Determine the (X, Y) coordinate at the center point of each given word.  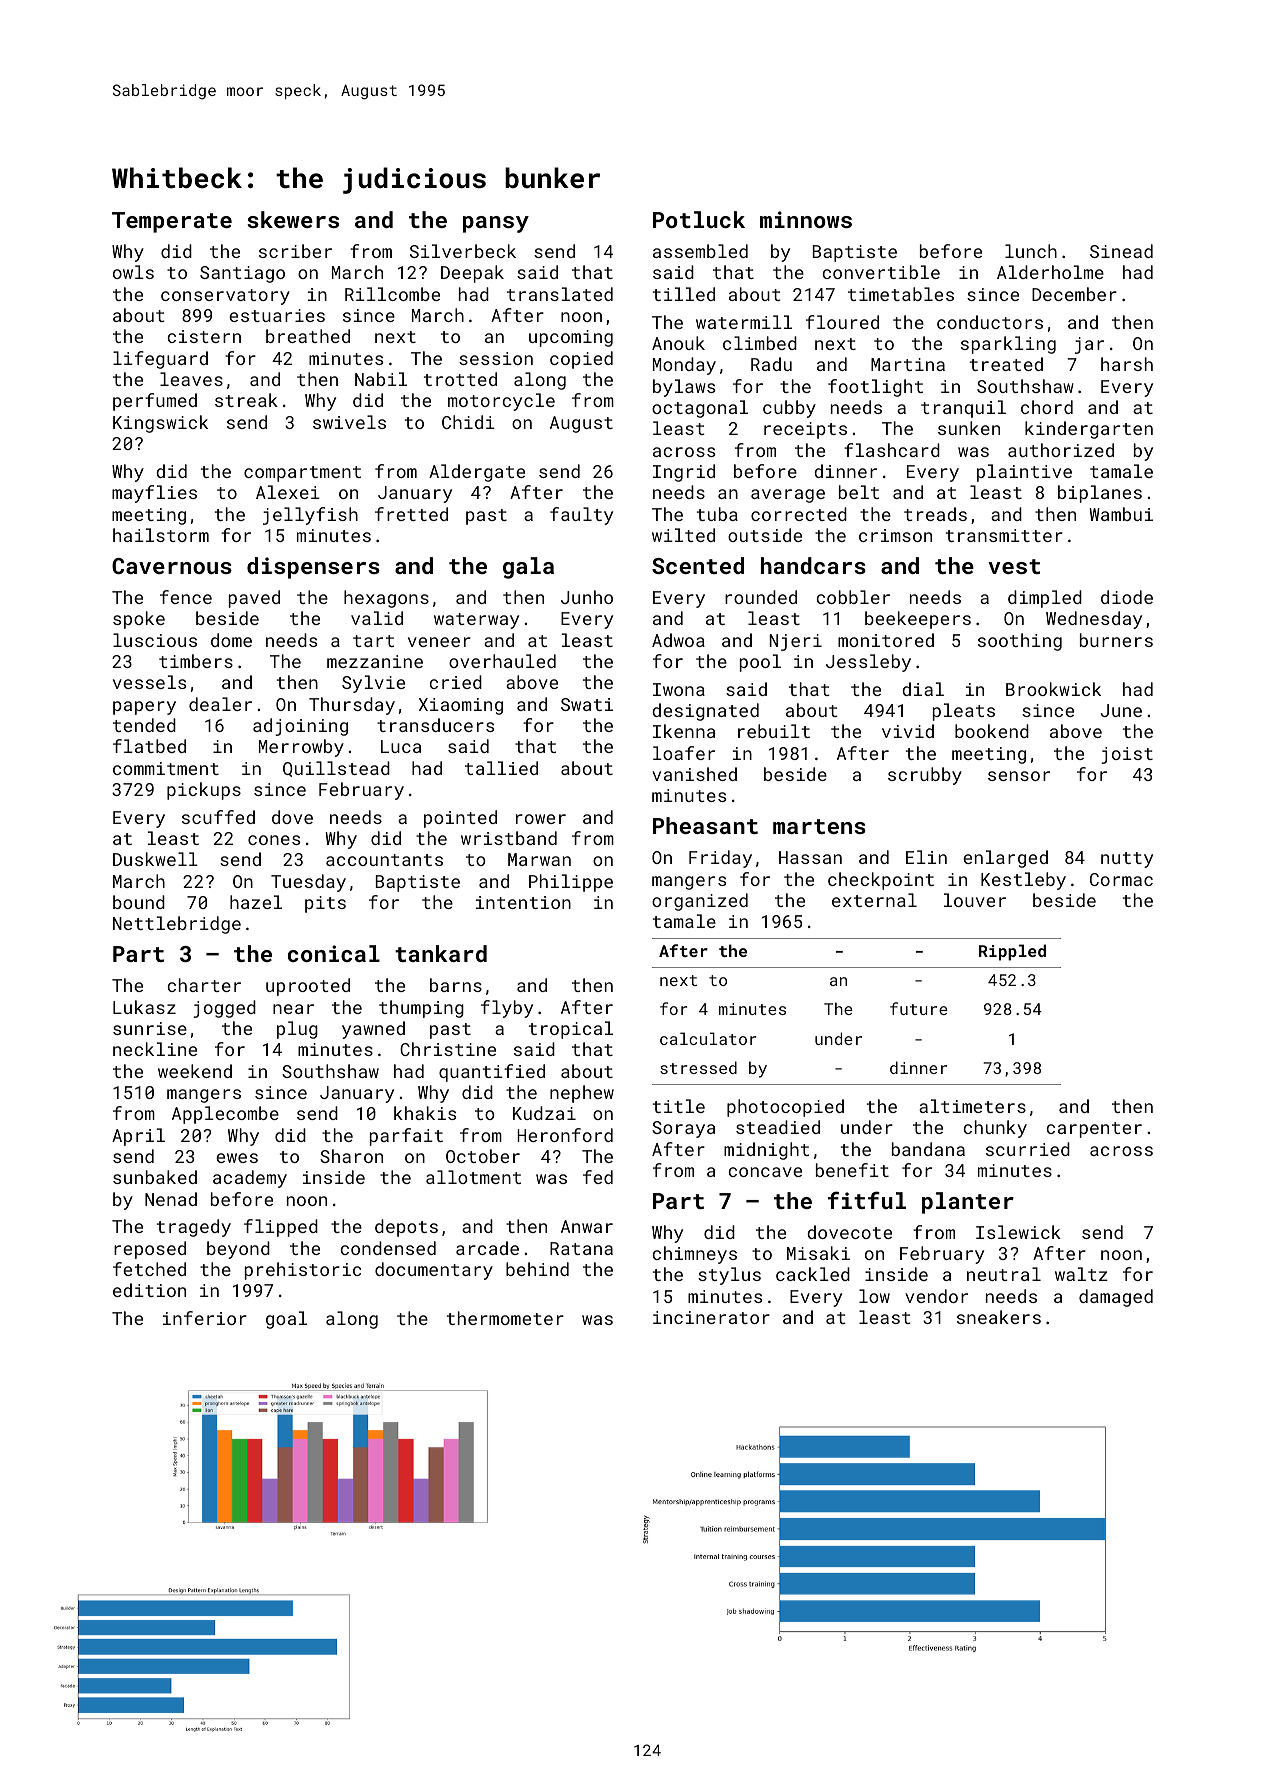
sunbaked (155, 1177)
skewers (293, 219)
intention (523, 902)
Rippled (1012, 952)
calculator (708, 1038)
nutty (1127, 860)
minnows (806, 219)
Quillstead (336, 769)
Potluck (699, 219)
